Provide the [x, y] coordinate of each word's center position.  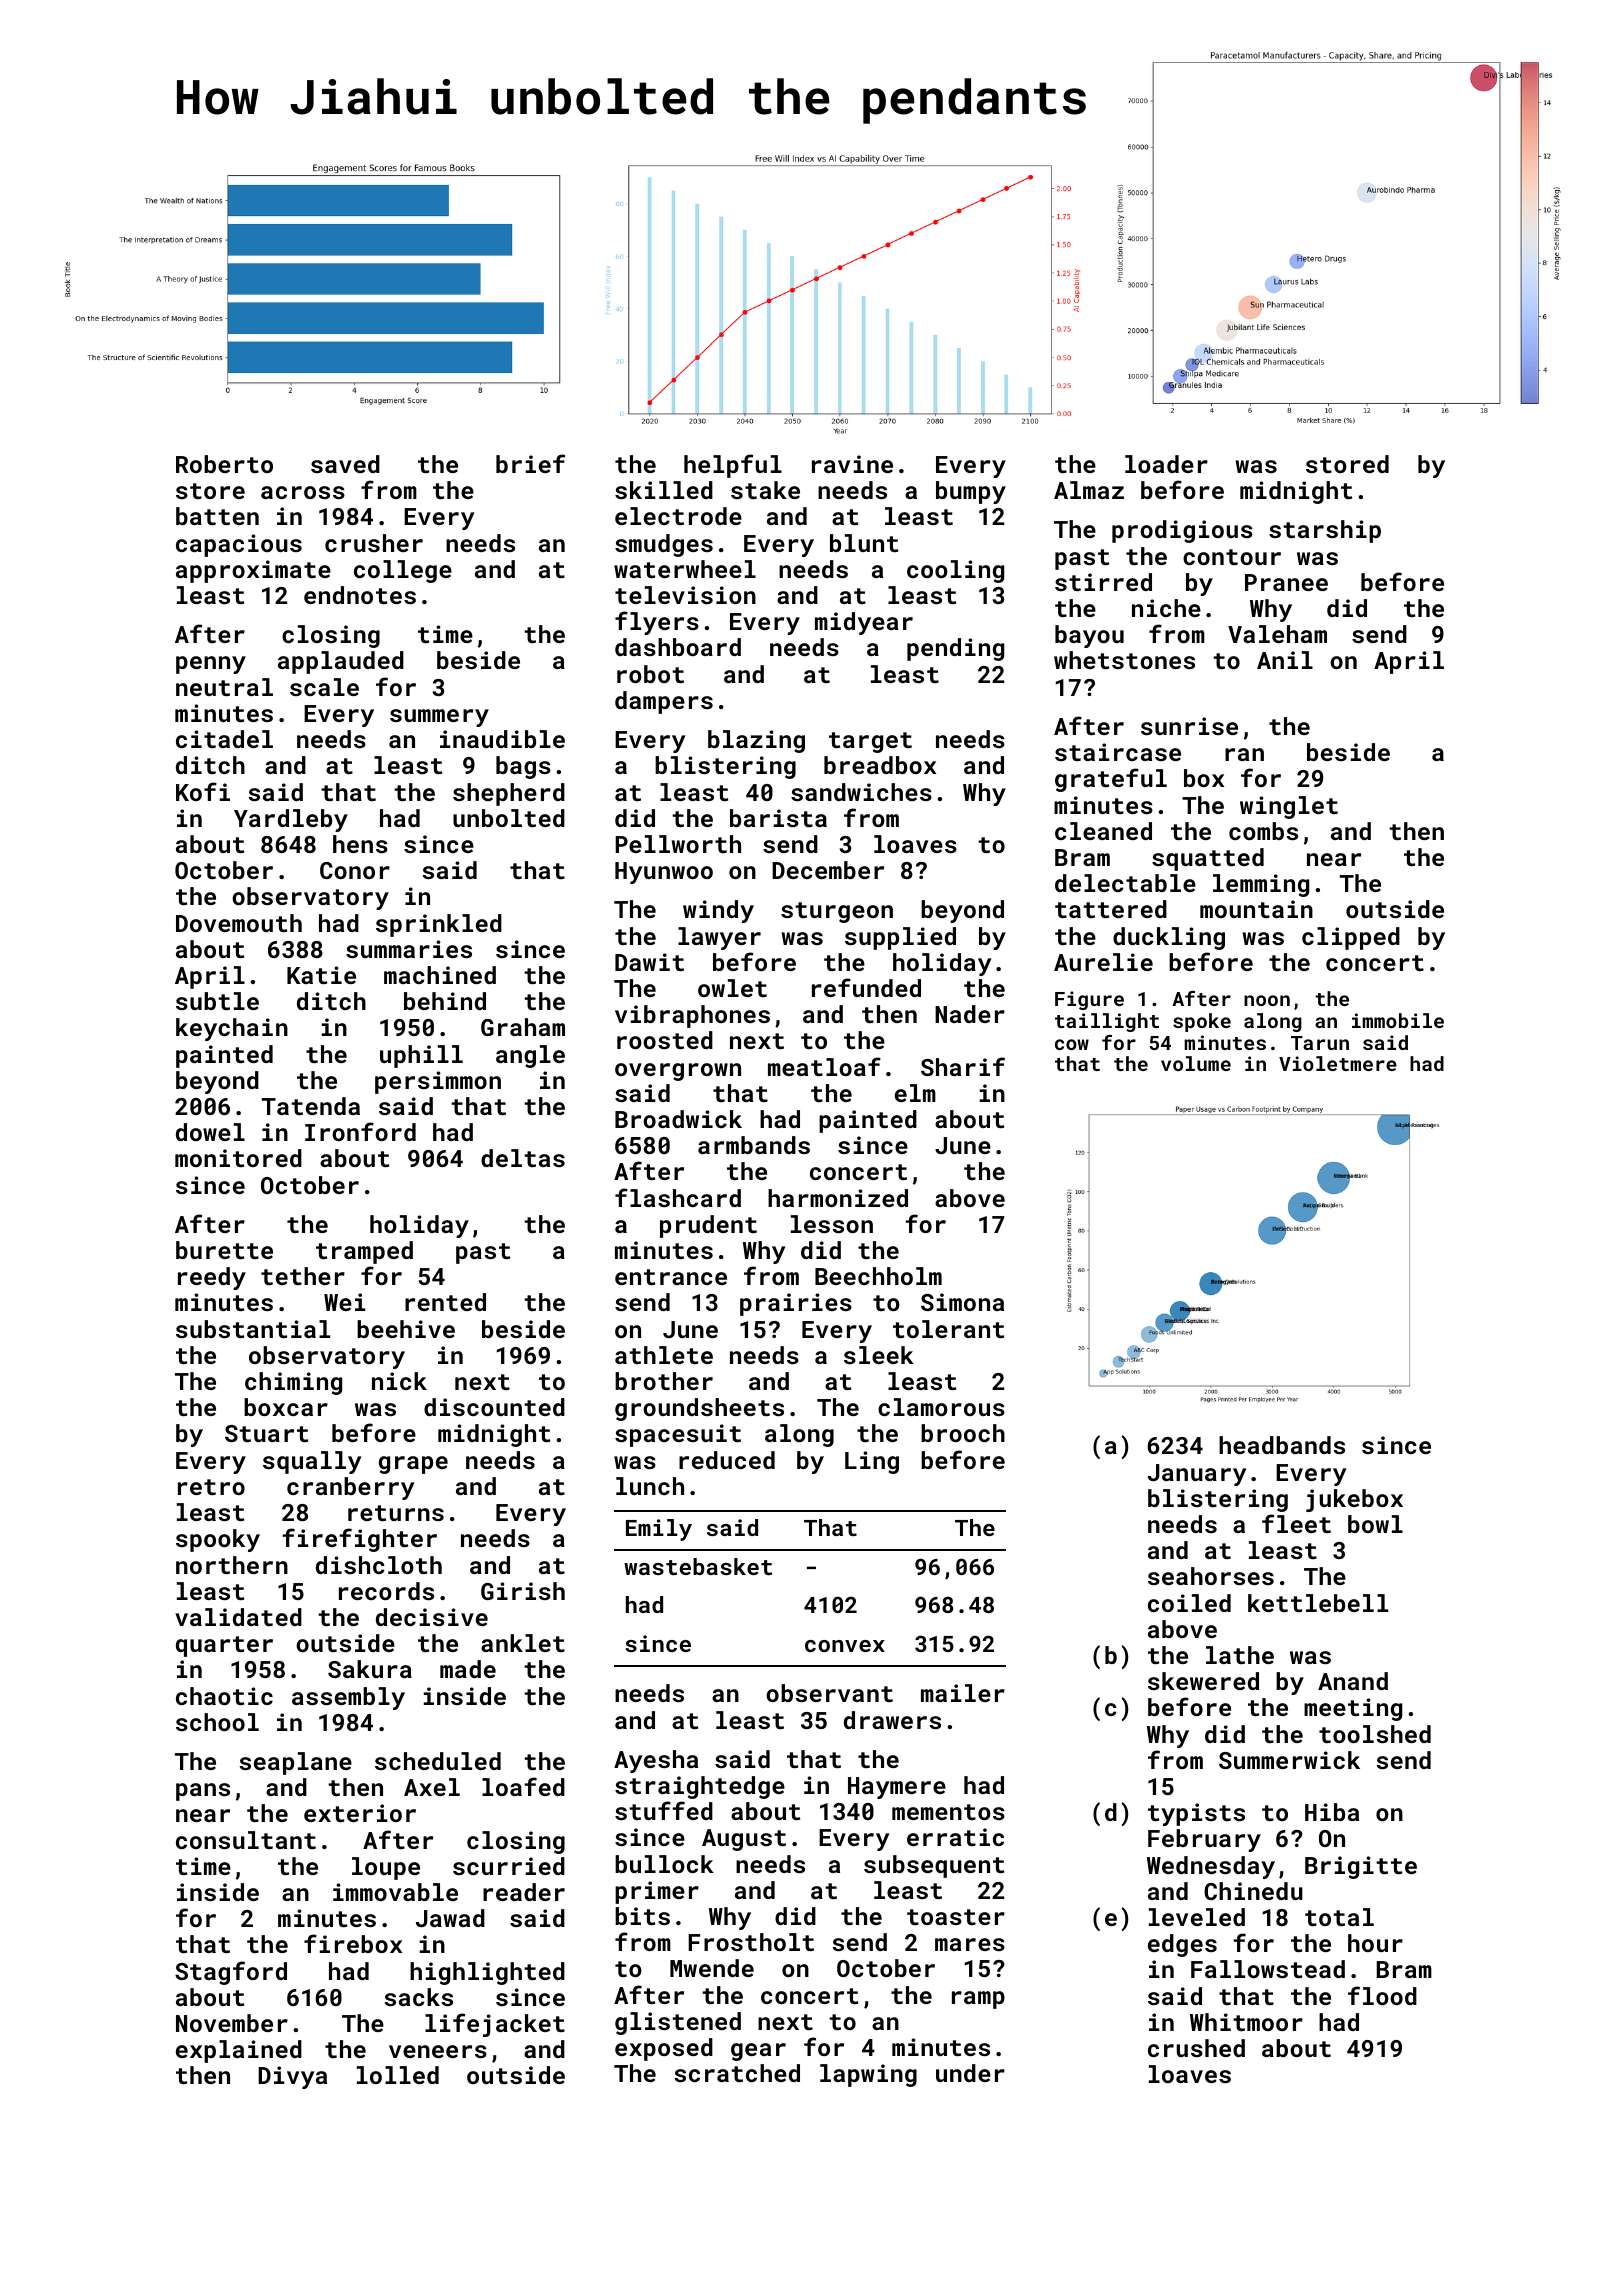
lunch [650, 1486]
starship [1325, 531]
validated [238, 1617]
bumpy [971, 492]
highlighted [487, 1973]
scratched [737, 2073]
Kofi [203, 791]
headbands [1282, 1445]
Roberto [224, 464]
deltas [523, 1158]
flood [1382, 1995]
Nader [970, 1014]
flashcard [678, 1197]
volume [1196, 1063]
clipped [1351, 938]
